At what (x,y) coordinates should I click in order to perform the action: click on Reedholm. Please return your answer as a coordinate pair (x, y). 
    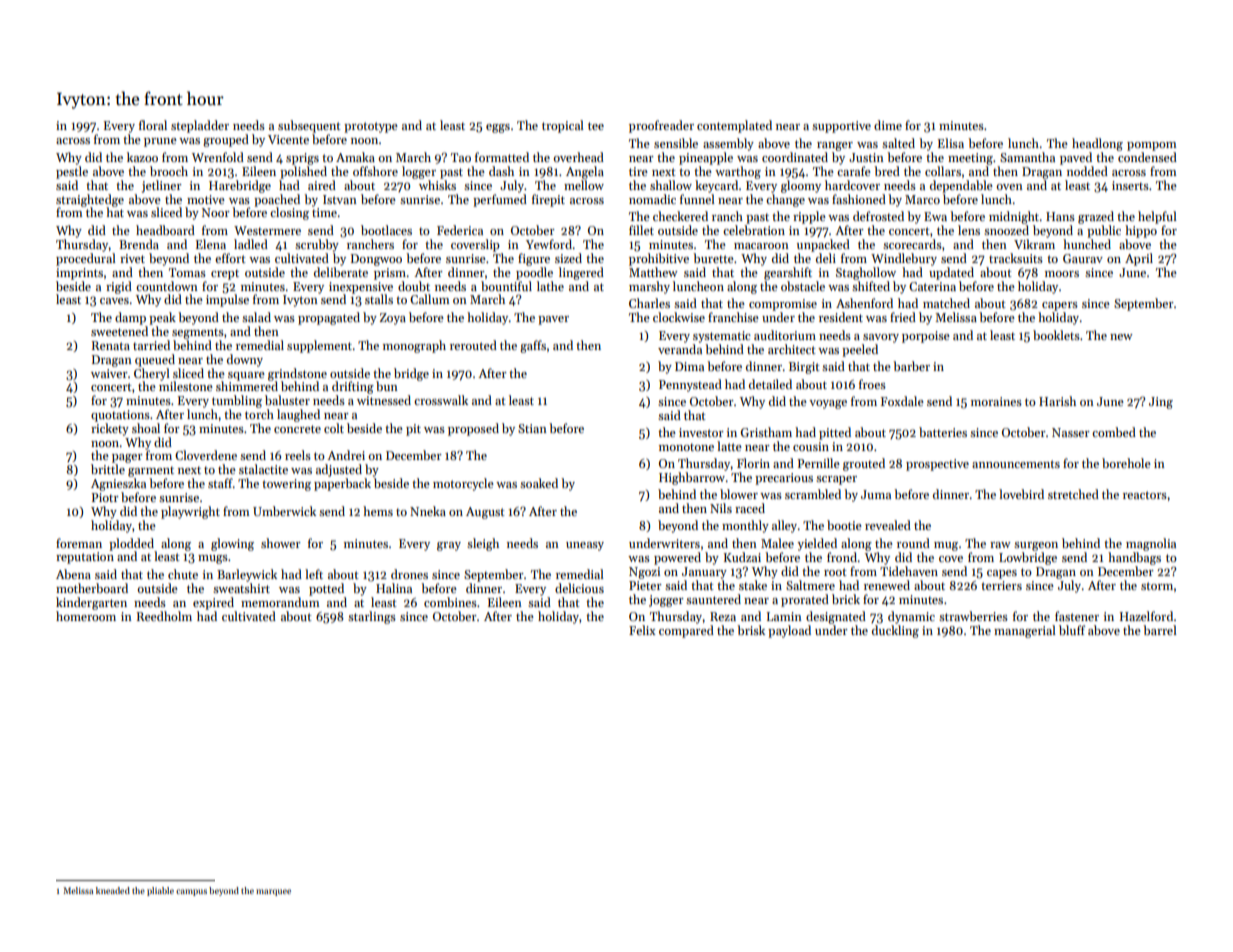
    Looking at the image, I should click on (164, 616).
